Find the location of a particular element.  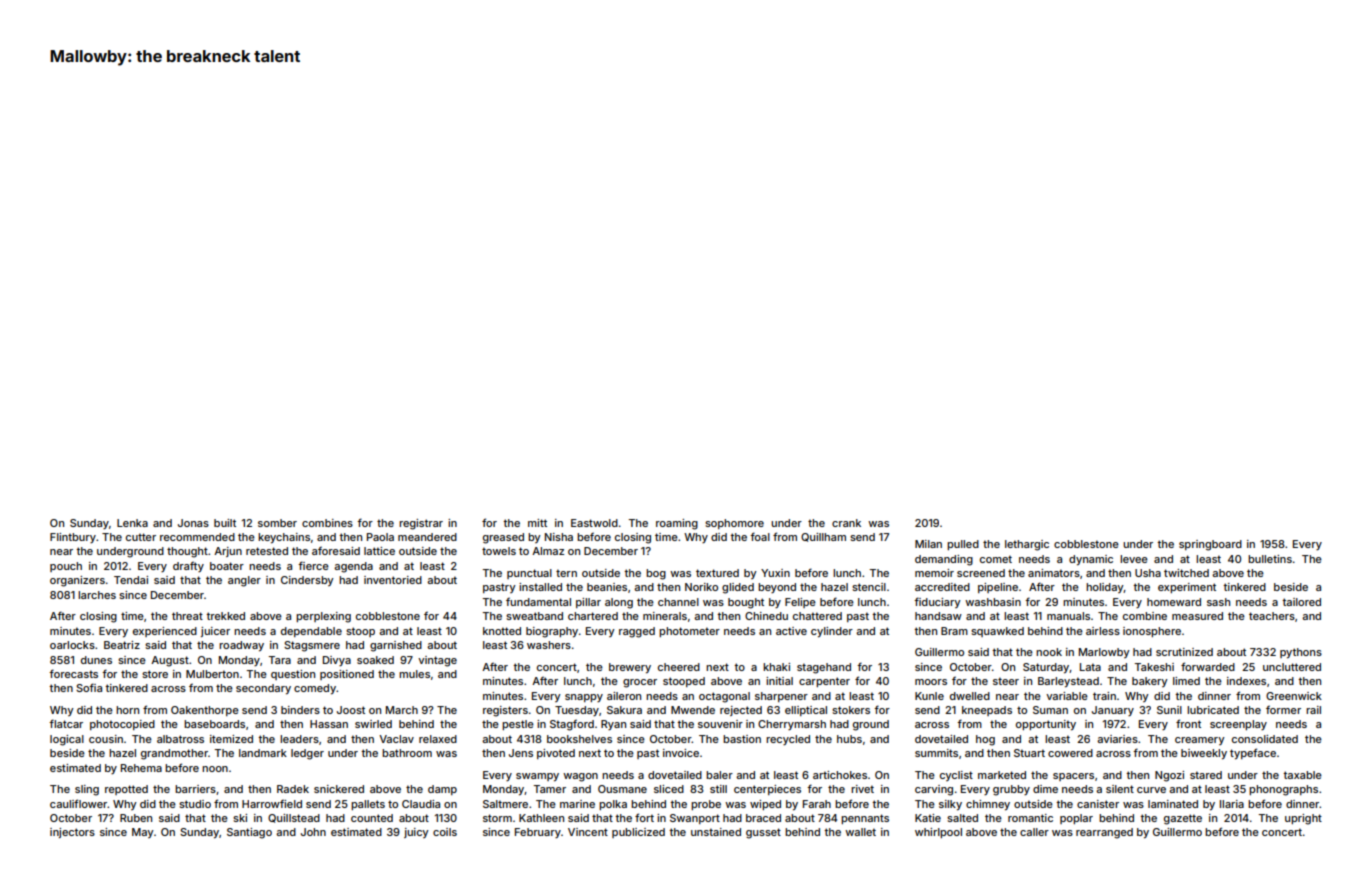

thought is located at coordinates (187, 552).
